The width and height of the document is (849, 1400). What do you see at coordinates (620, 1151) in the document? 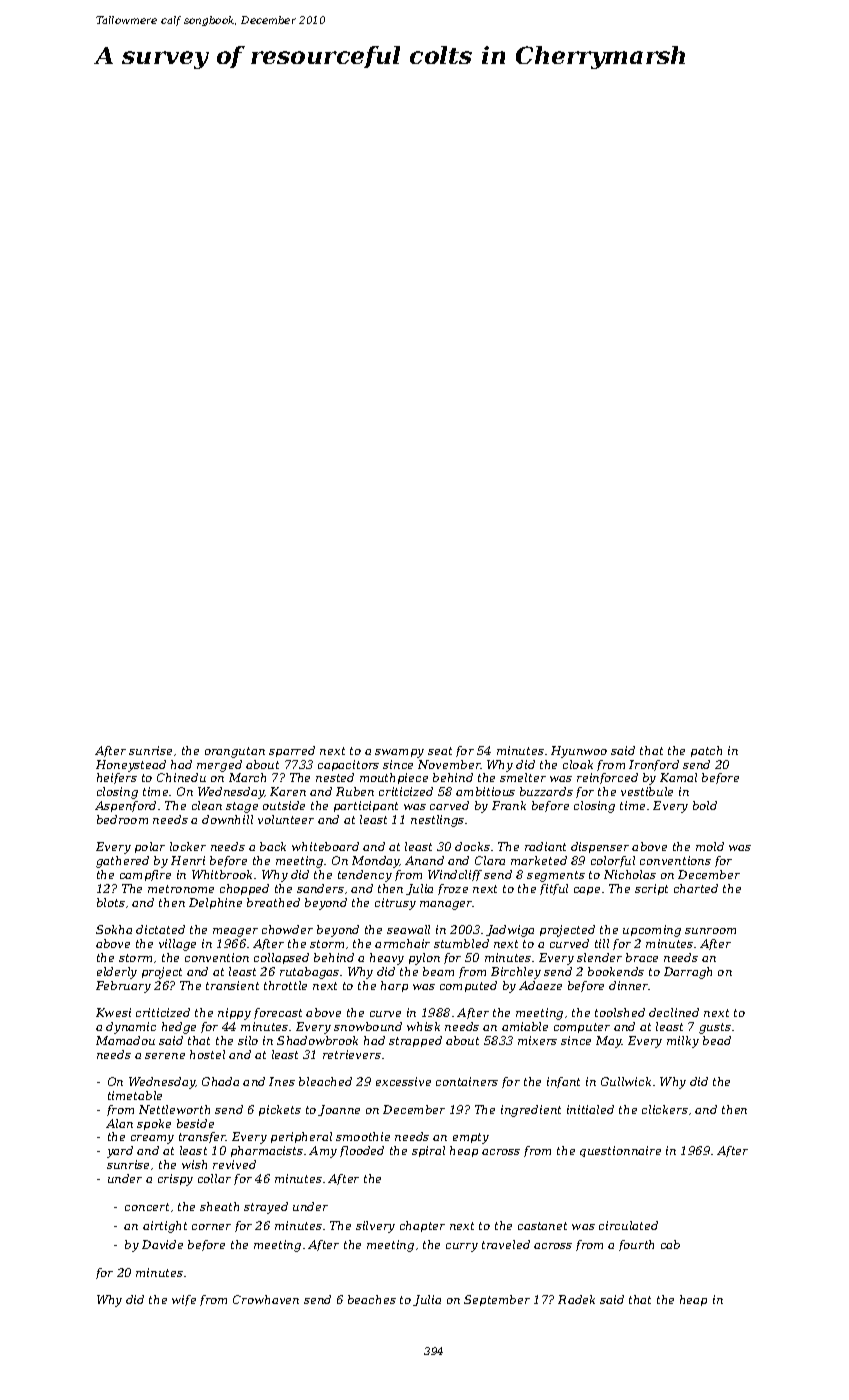
I see `questionnaire` at bounding box center [620, 1151].
